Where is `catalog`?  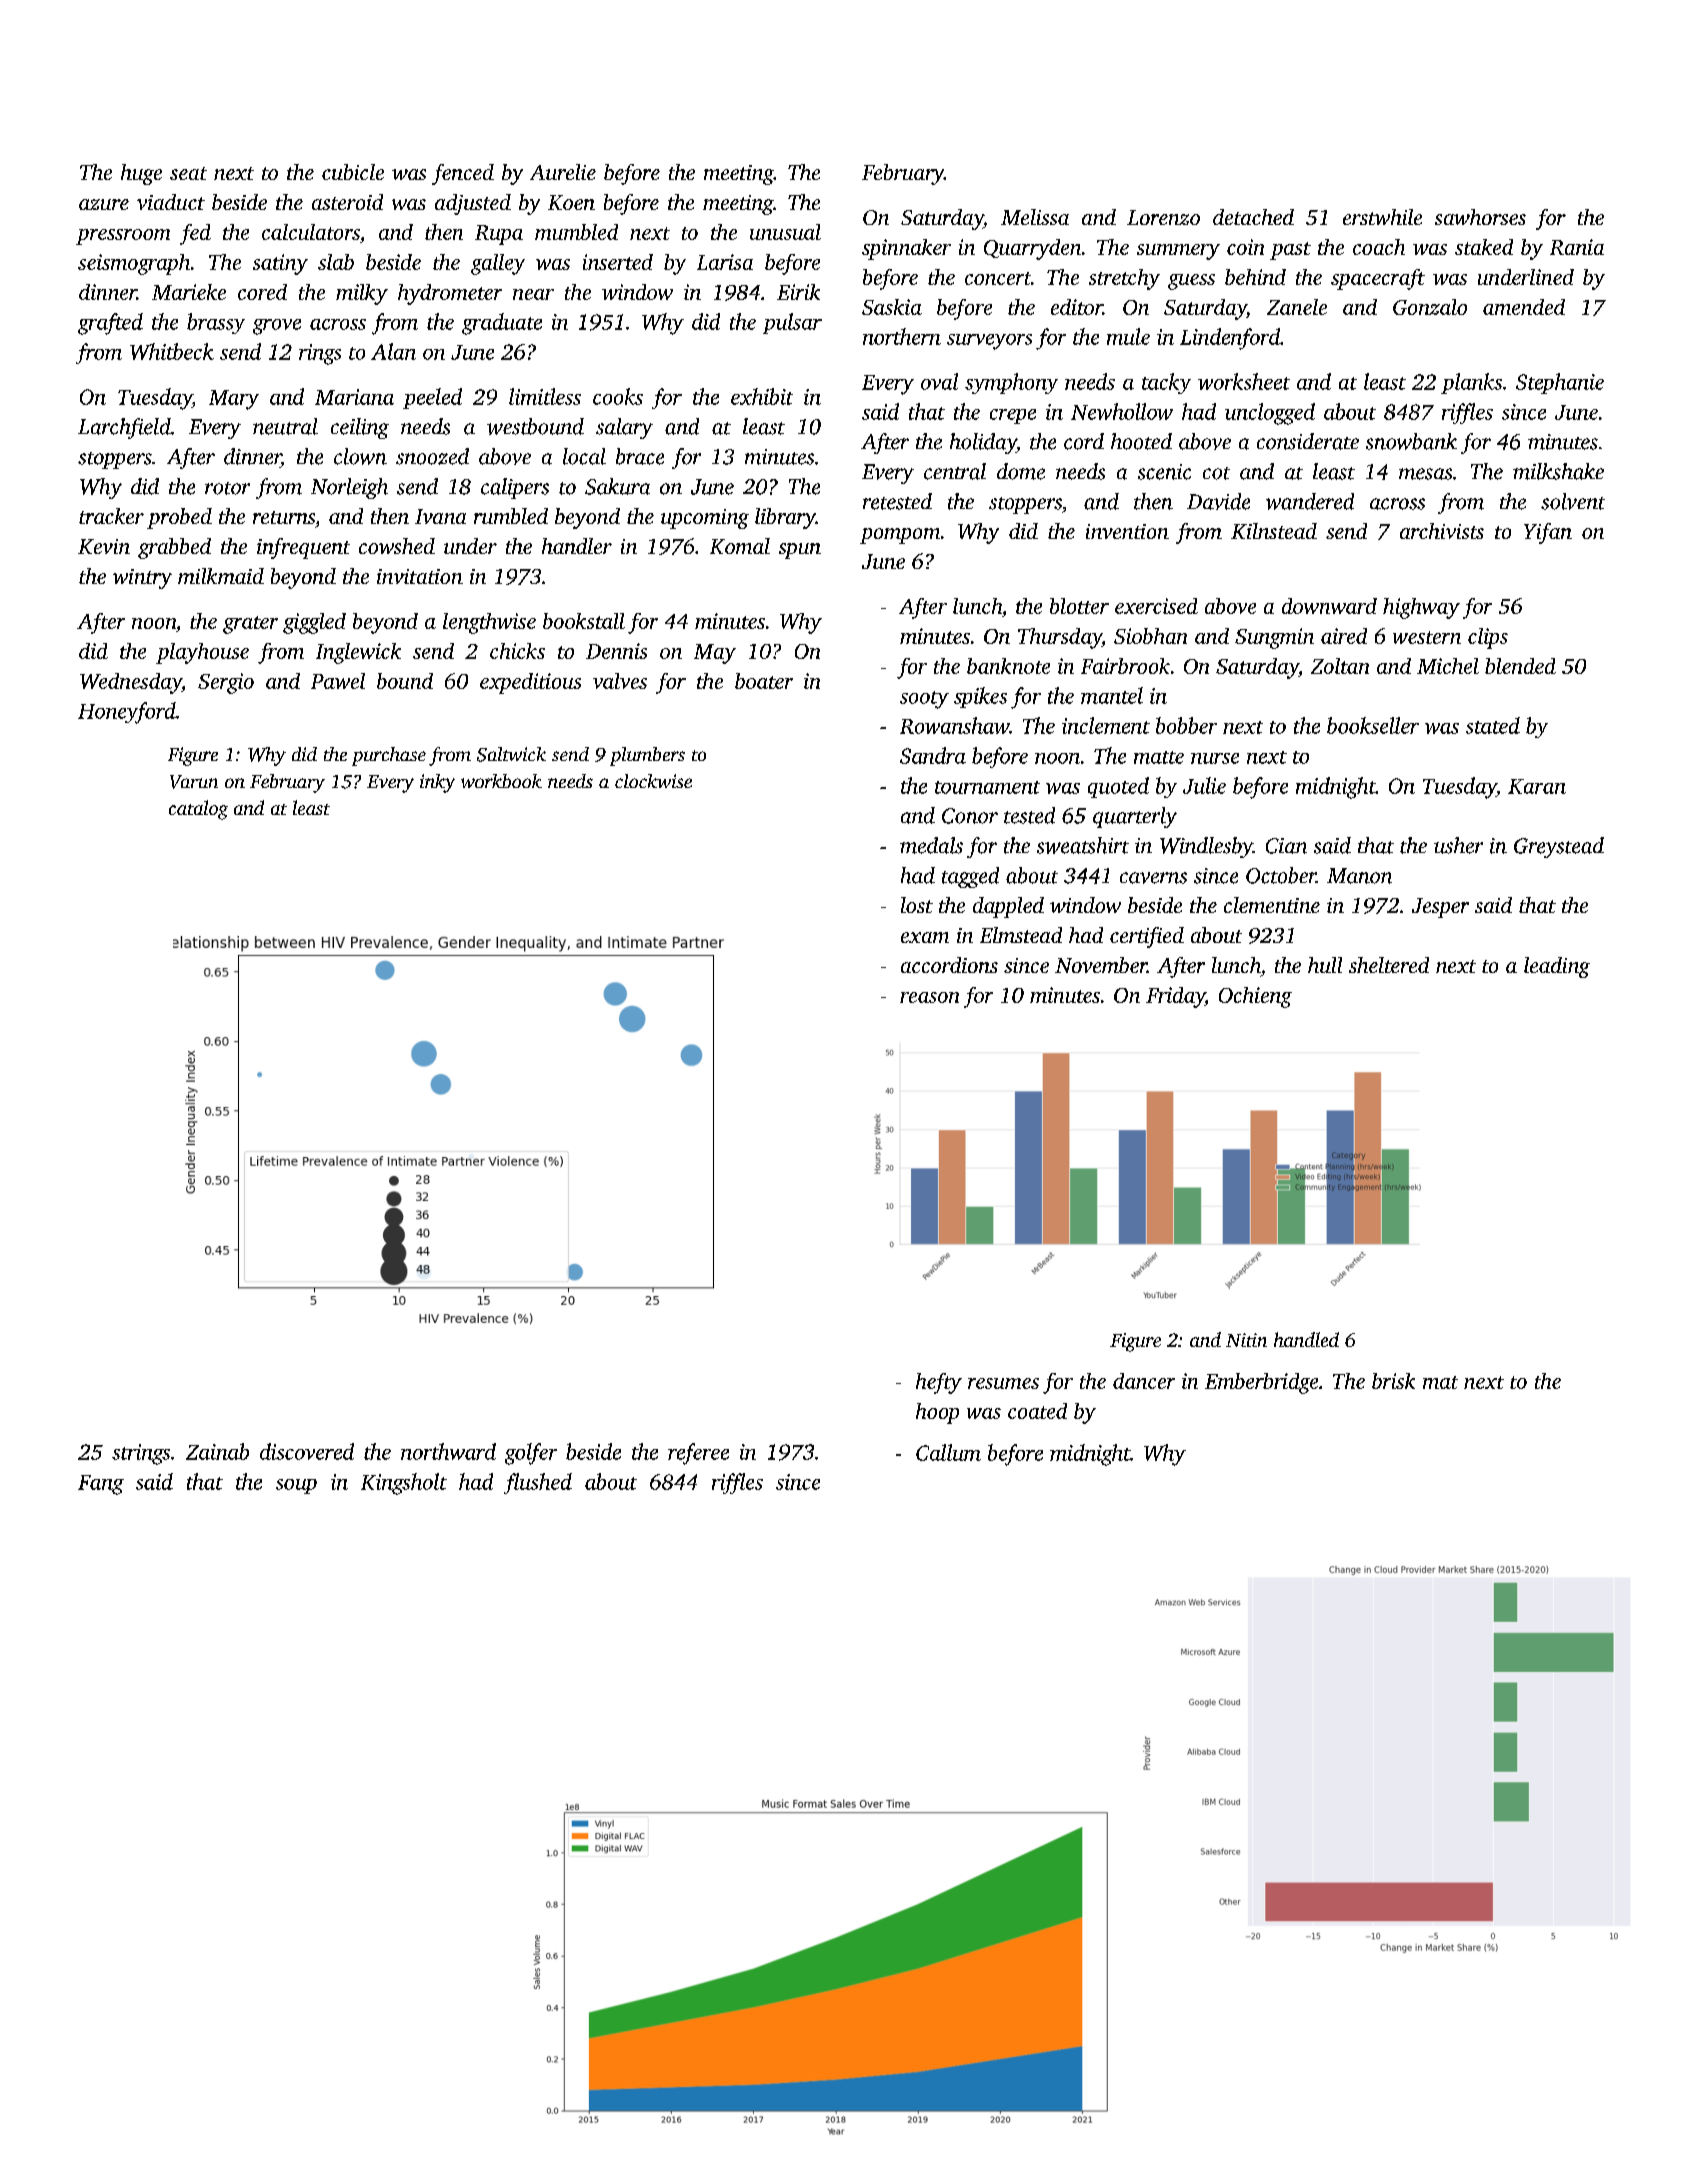
catalog is located at coordinates (198, 810).
